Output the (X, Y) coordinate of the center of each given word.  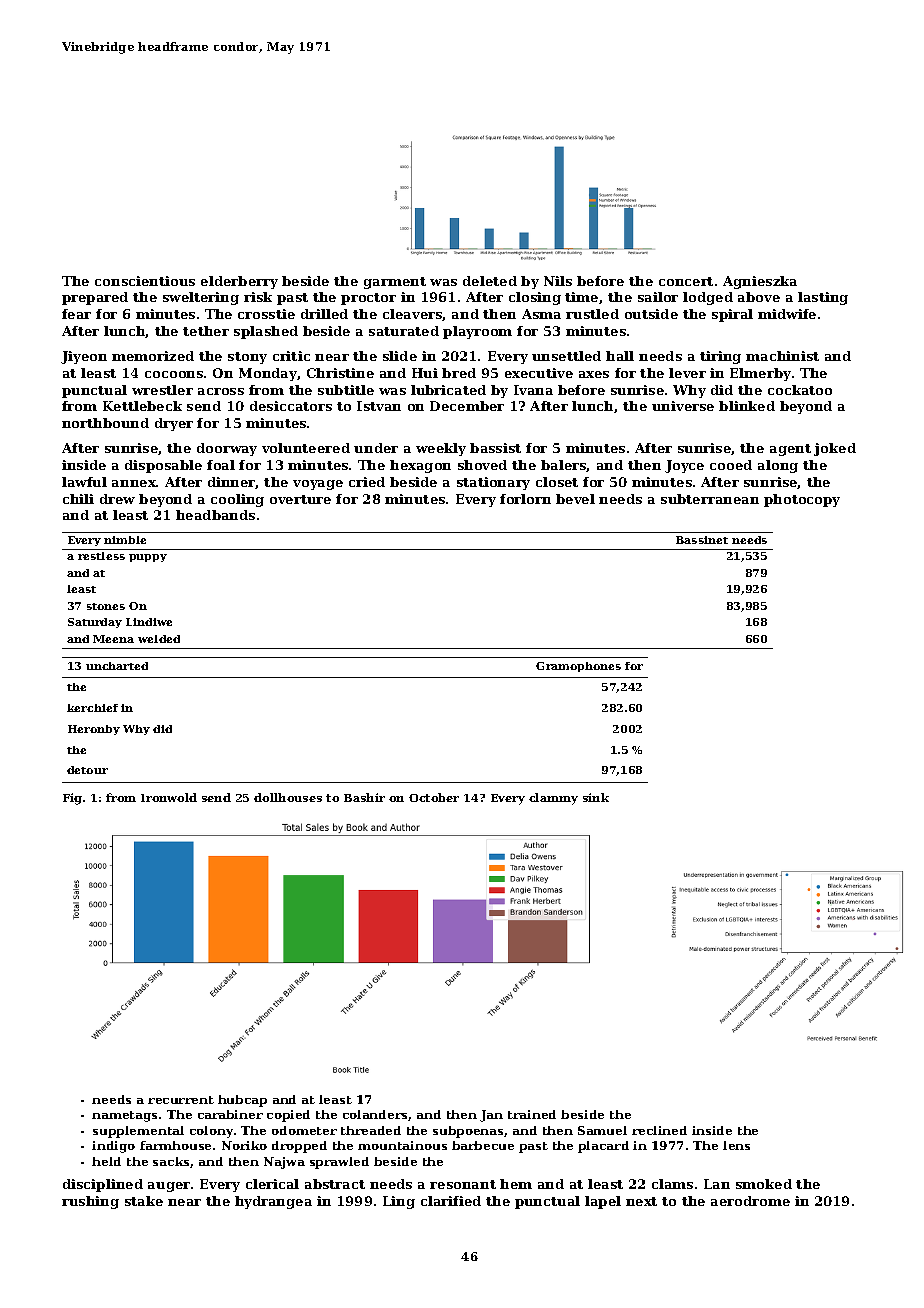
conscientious (145, 281)
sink (596, 797)
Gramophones (578, 667)
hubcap (242, 1101)
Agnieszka (760, 282)
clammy (553, 799)
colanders (375, 1114)
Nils (558, 281)
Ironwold (169, 797)
